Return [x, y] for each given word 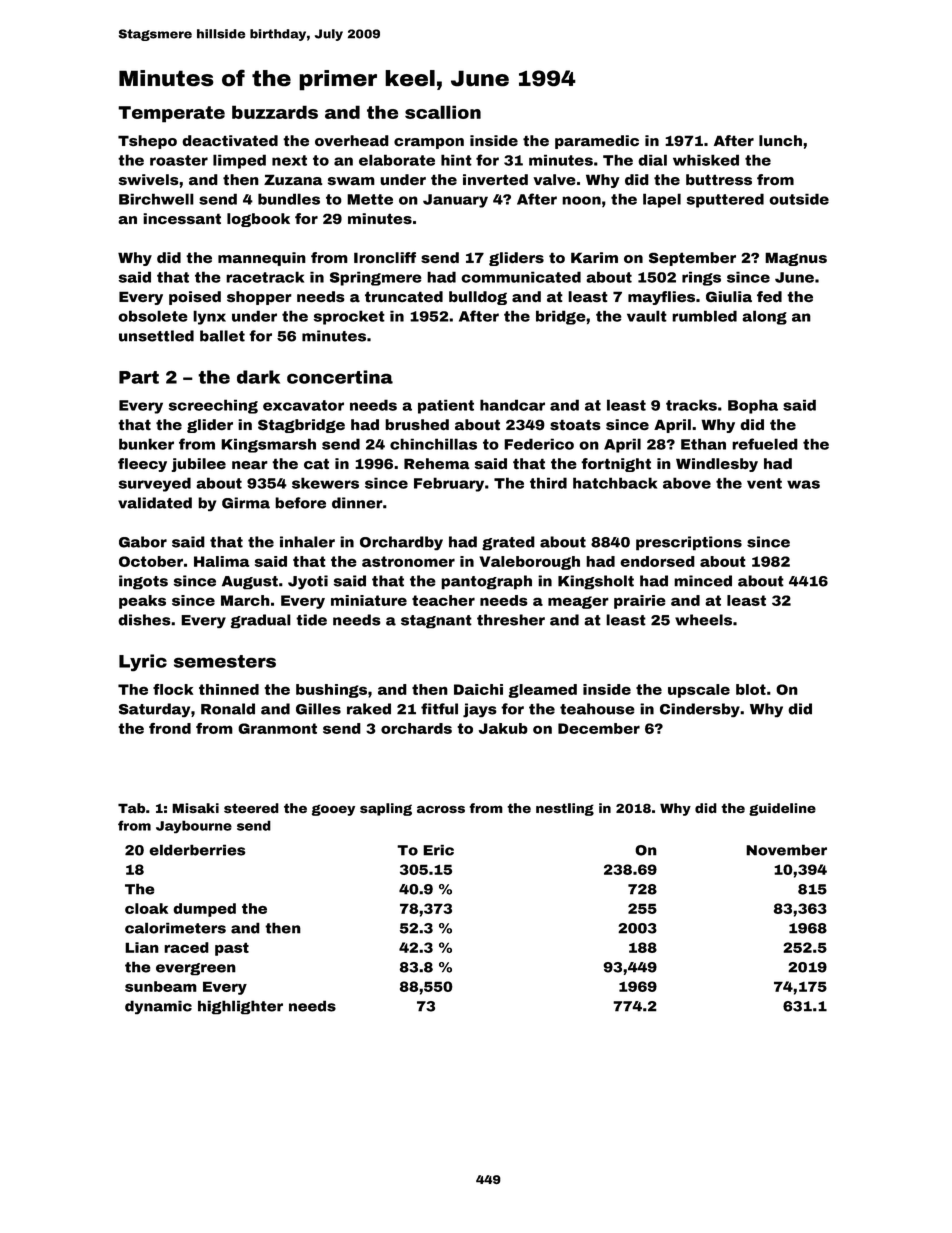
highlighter [240, 1007]
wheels [703, 620]
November [786, 850]
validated [155, 503]
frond [170, 728]
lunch [780, 140]
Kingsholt [596, 582]
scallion [443, 112]
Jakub [503, 728]
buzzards [275, 112]
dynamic [158, 1007]
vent [764, 483]
